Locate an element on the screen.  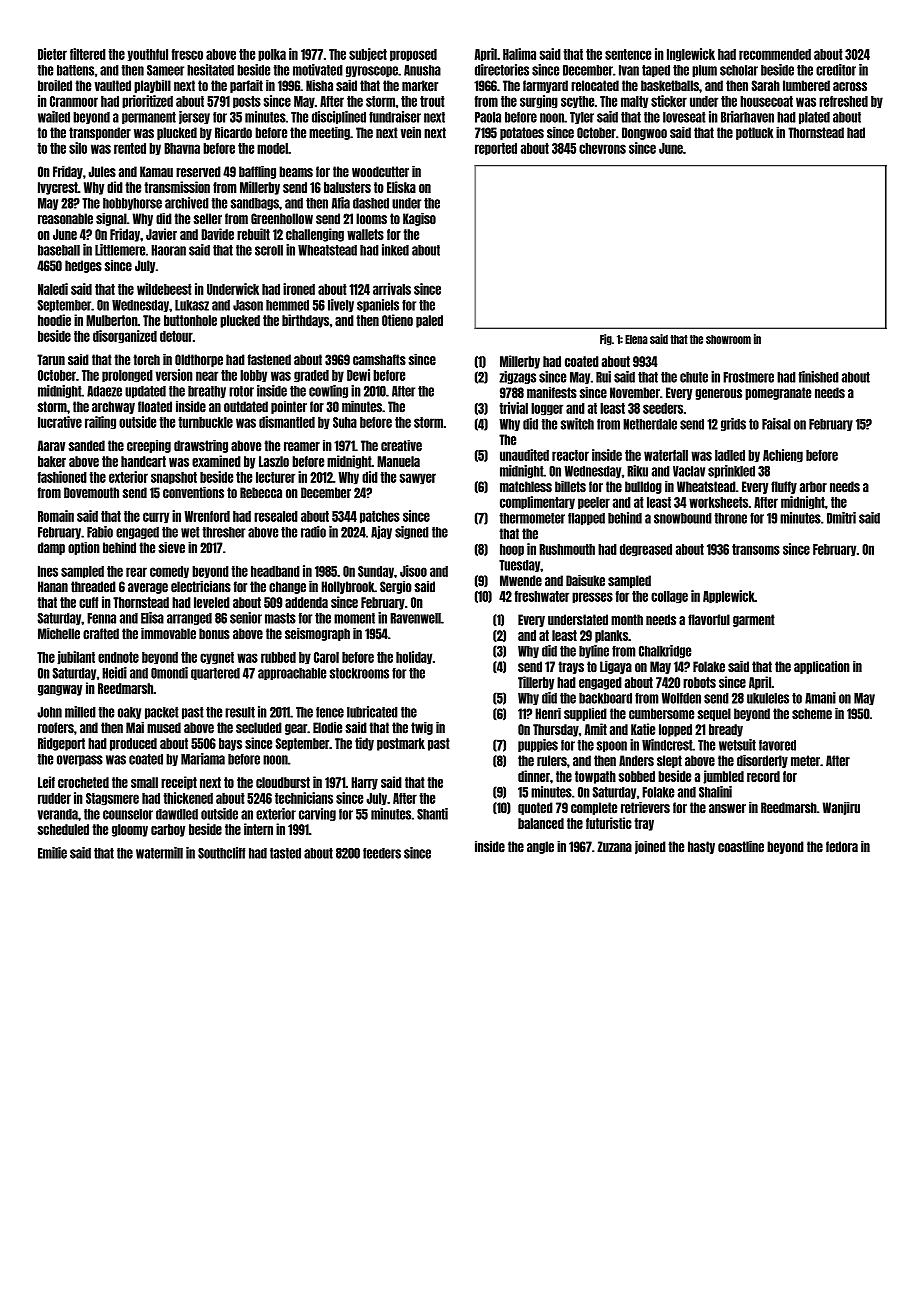
fedora is located at coordinates (842, 847).
